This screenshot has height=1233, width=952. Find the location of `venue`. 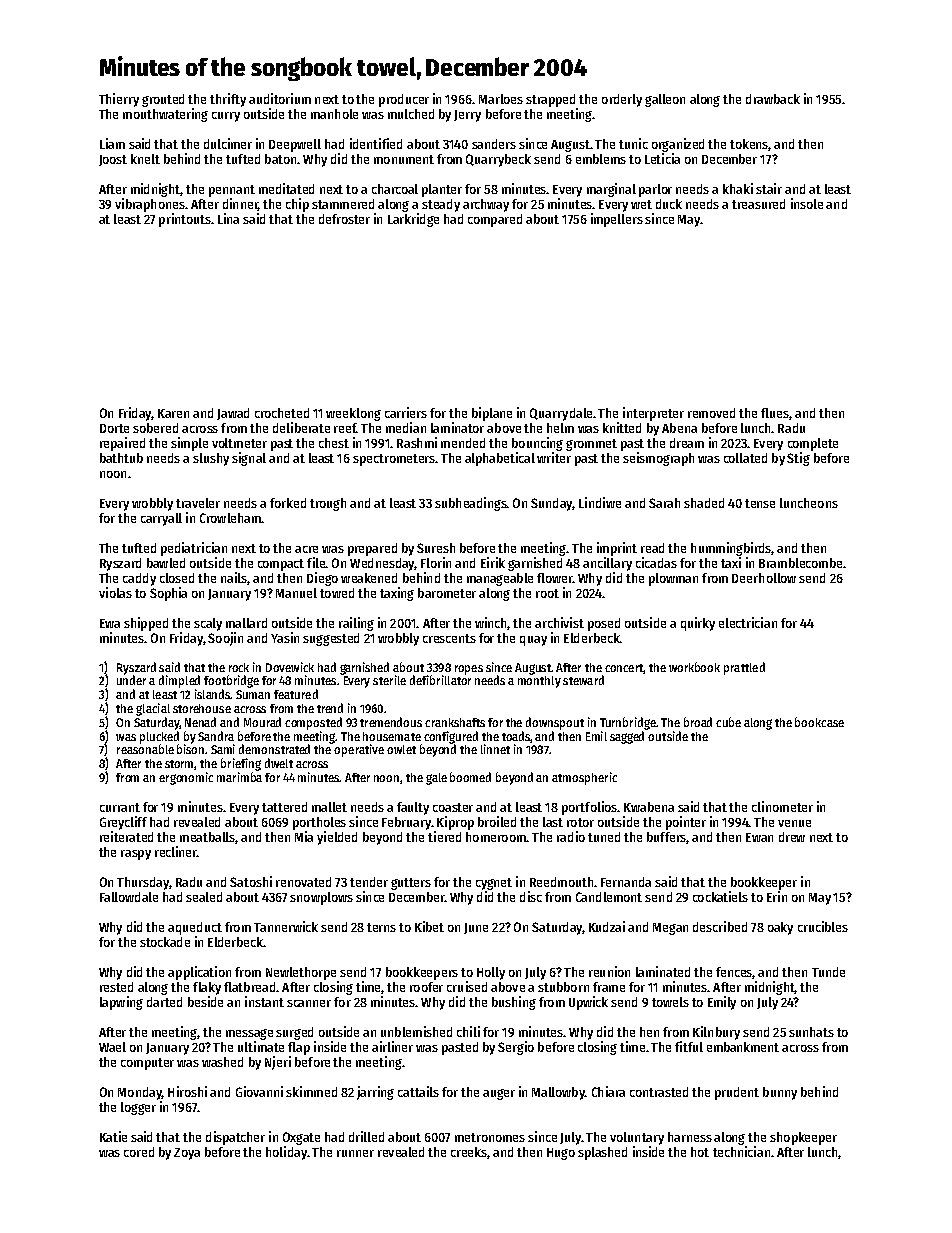

venue is located at coordinates (794, 823).
